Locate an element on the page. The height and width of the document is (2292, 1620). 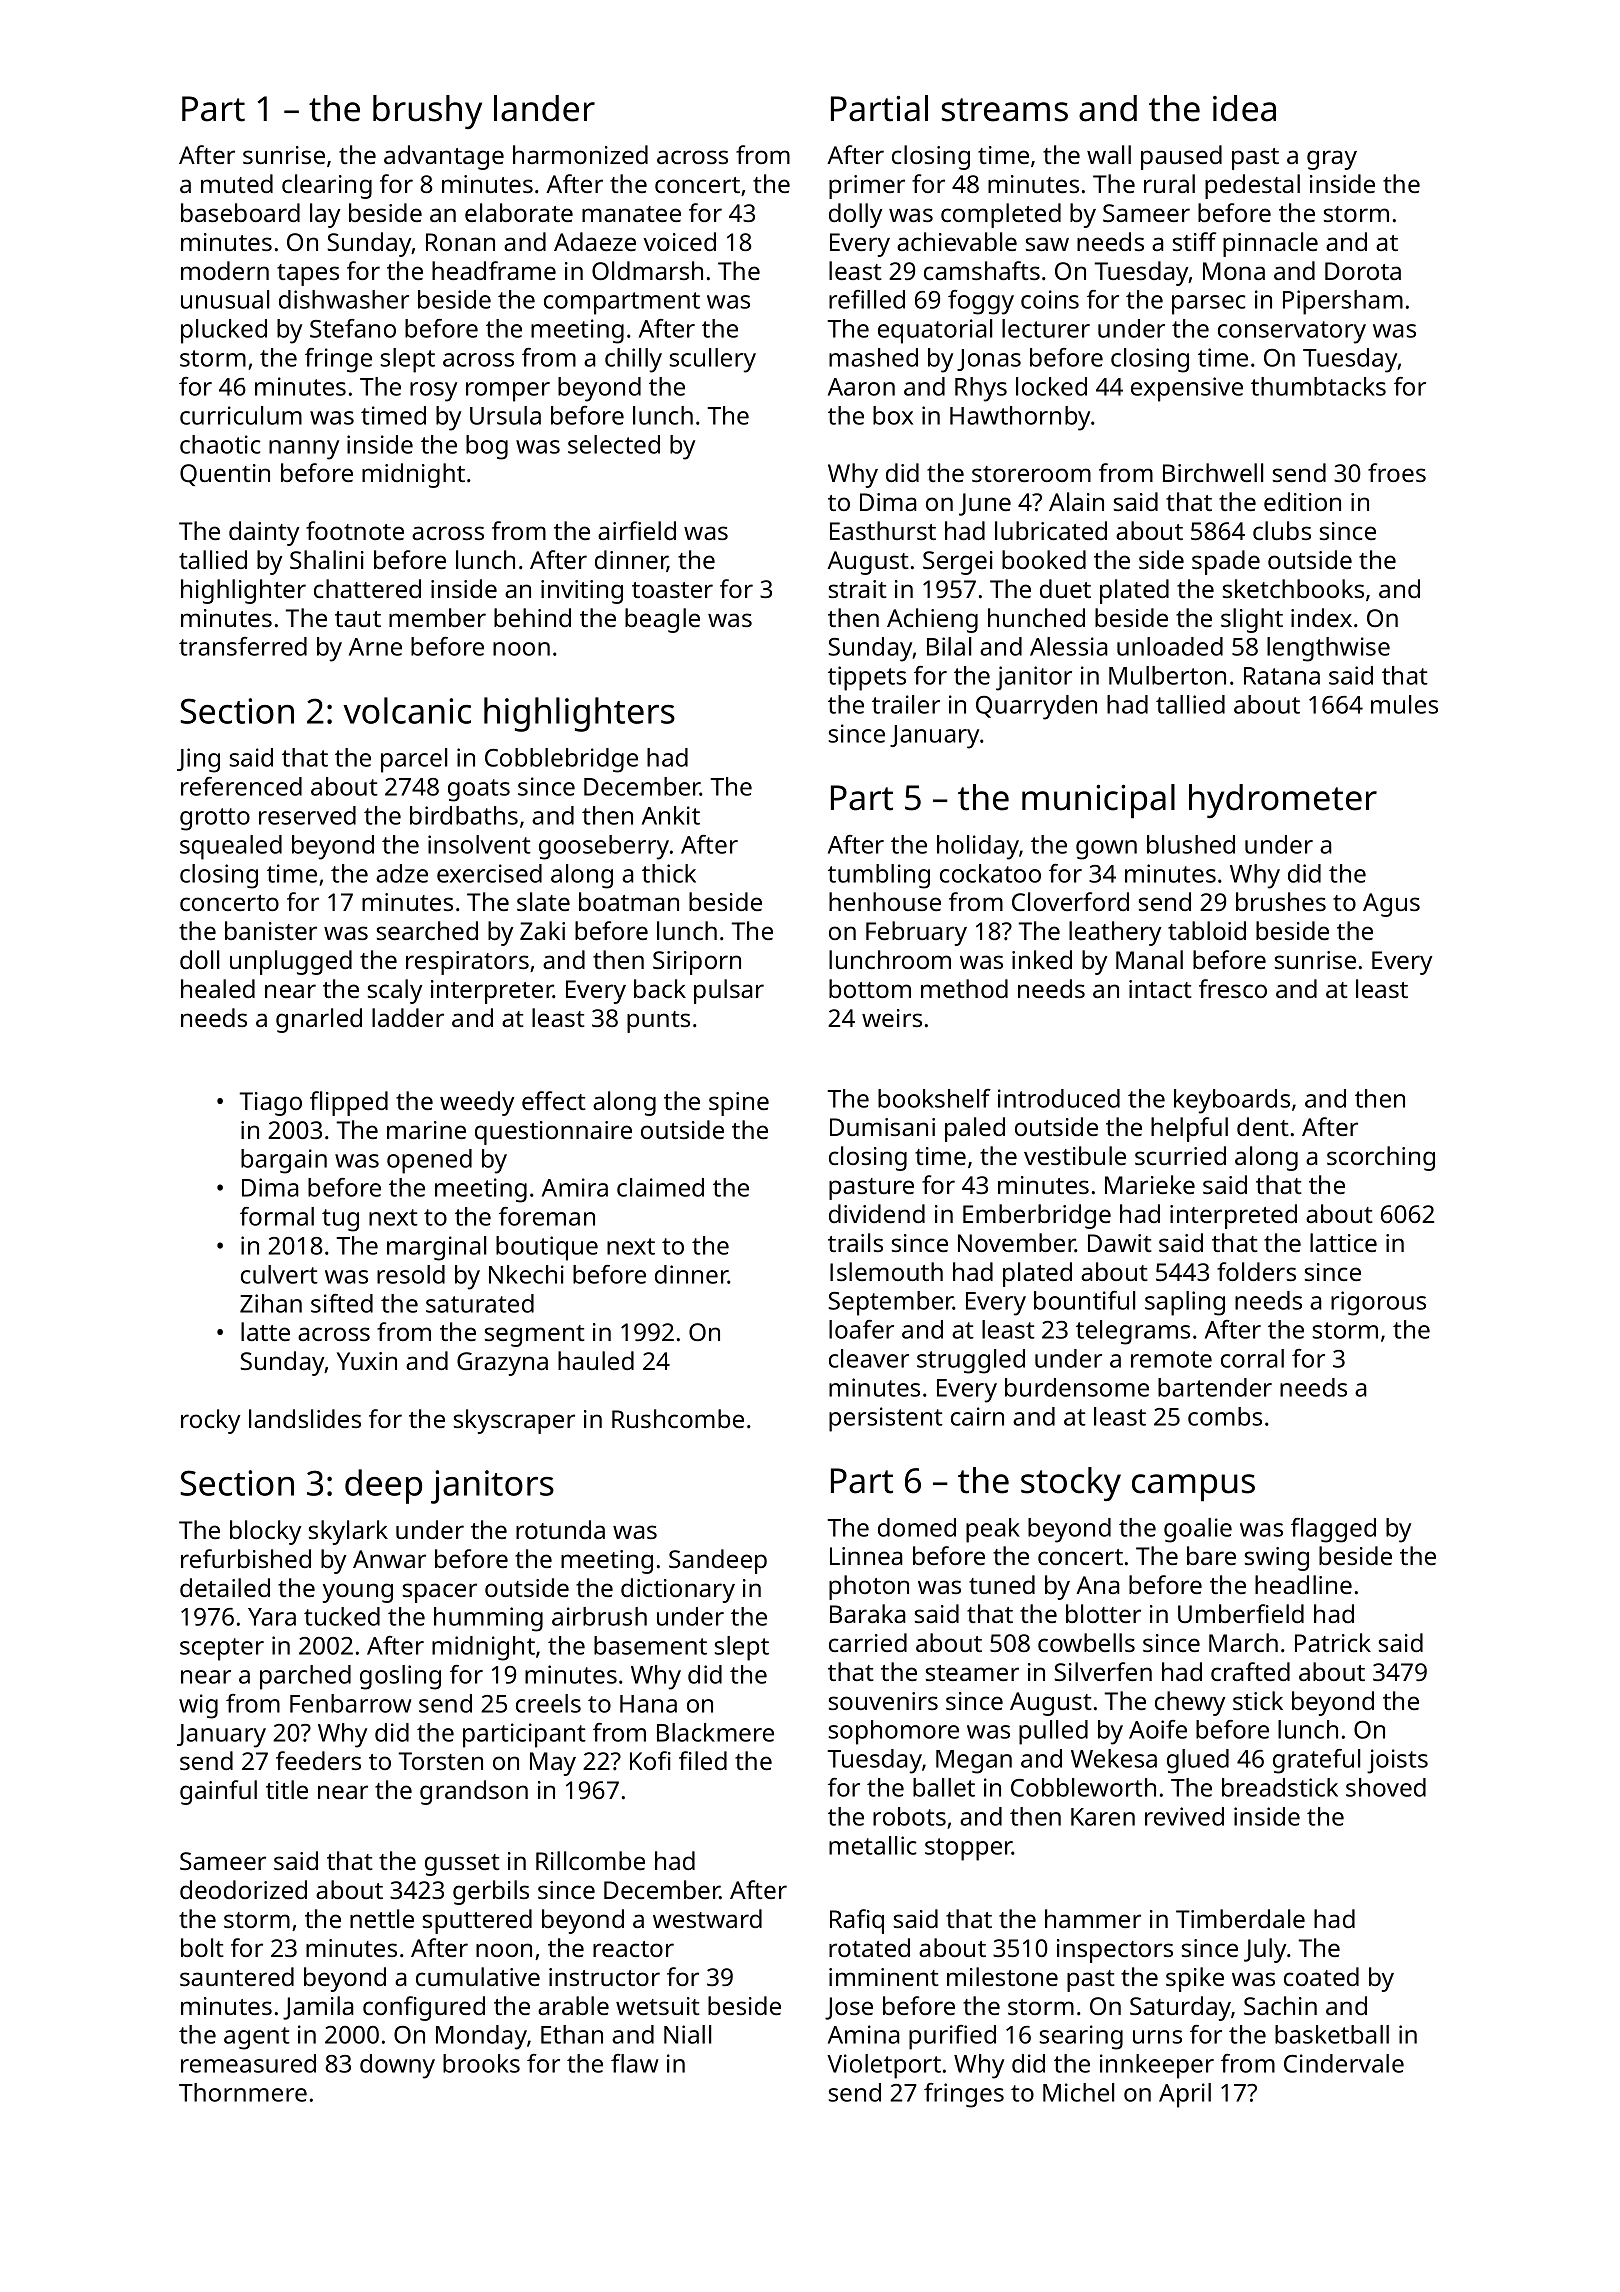
culvert is located at coordinates (279, 1274).
